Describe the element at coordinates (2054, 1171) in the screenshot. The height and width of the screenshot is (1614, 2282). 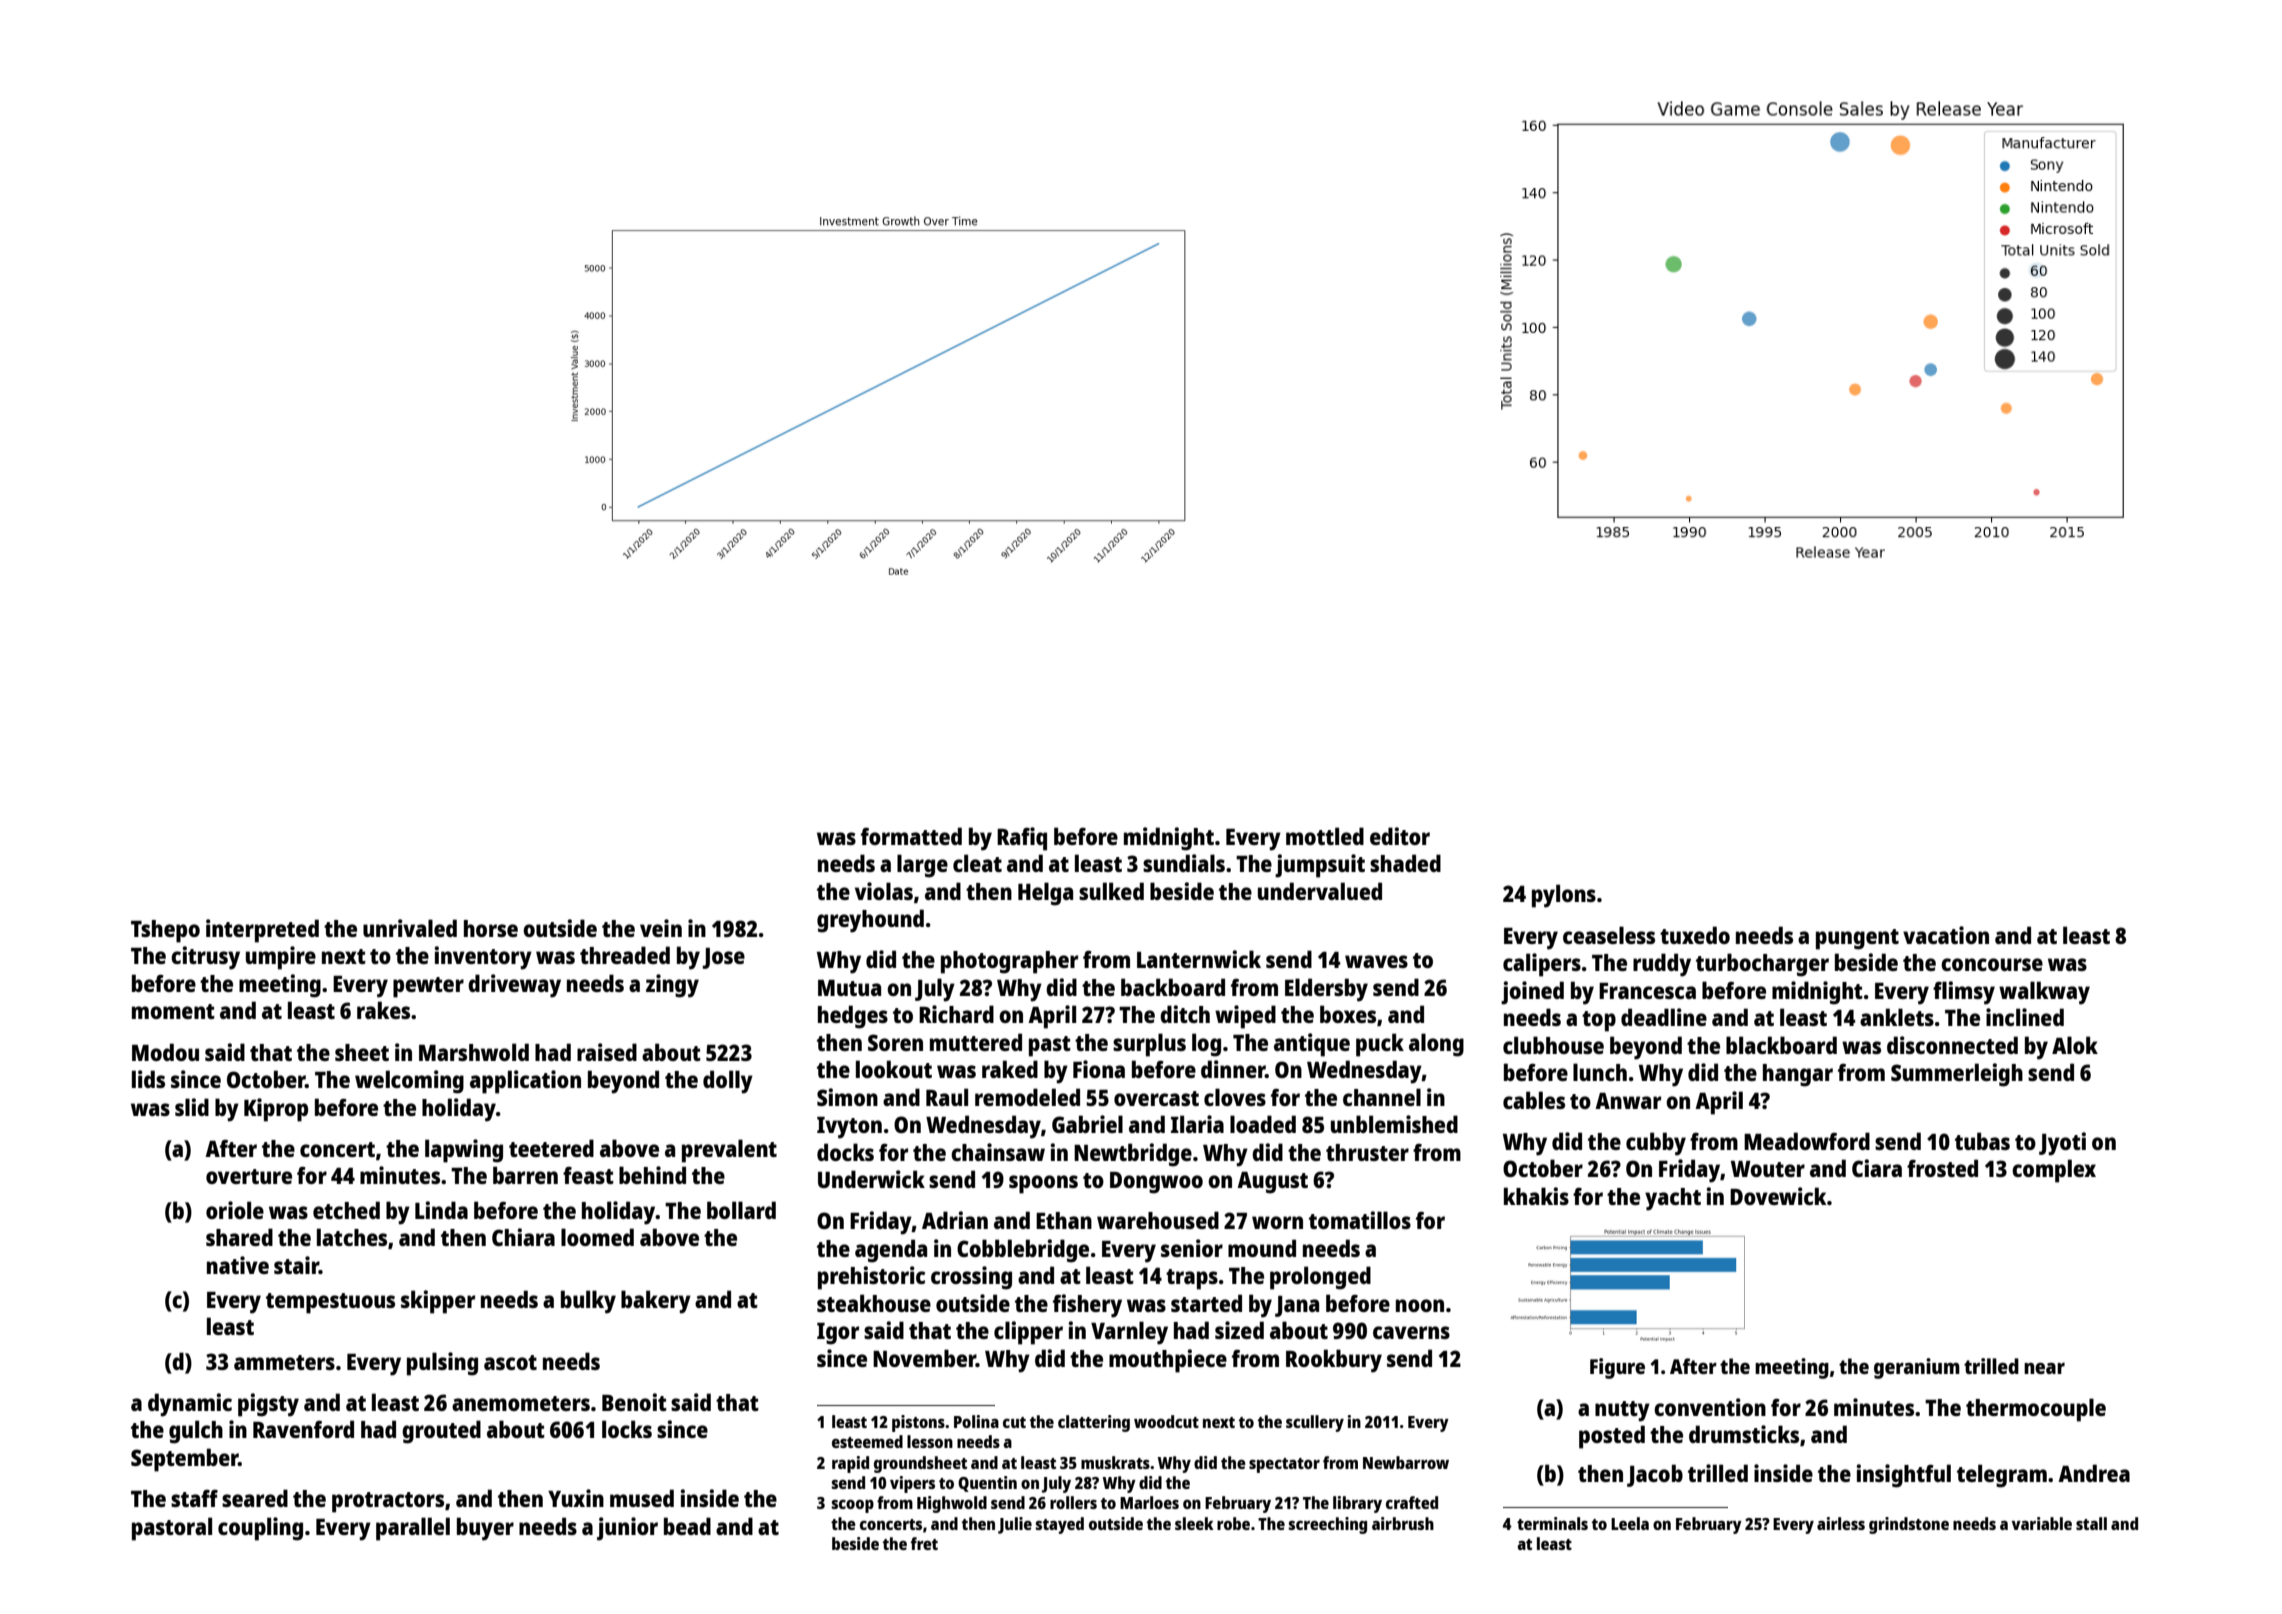
I see `complex` at that location.
